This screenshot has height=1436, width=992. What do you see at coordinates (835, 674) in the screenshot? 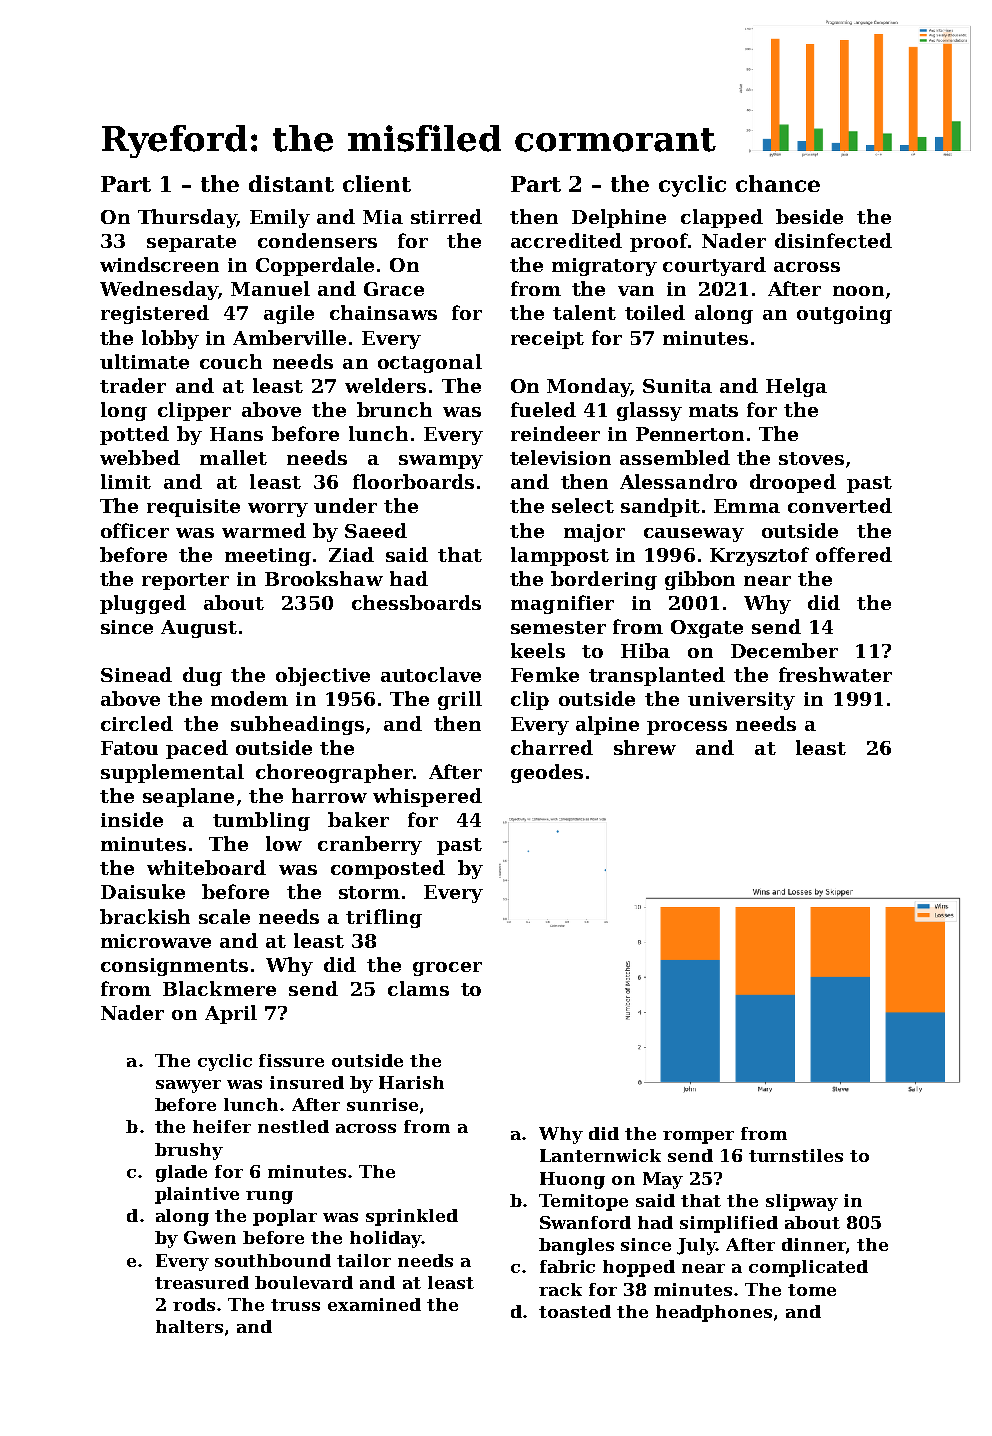
I see `freshwater` at bounding box center [835, 674].
